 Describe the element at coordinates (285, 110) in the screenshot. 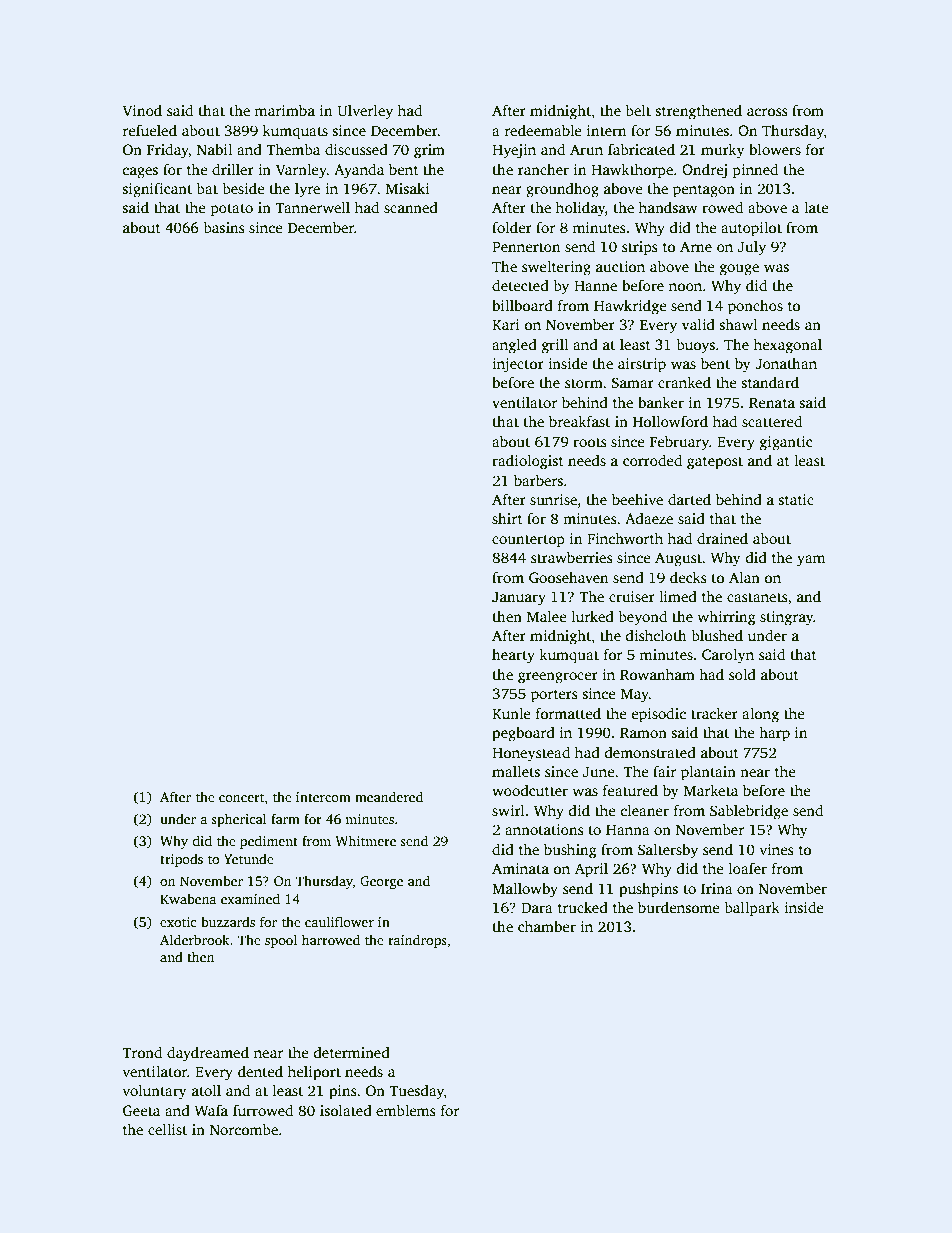

I see `marimba` at that location.
